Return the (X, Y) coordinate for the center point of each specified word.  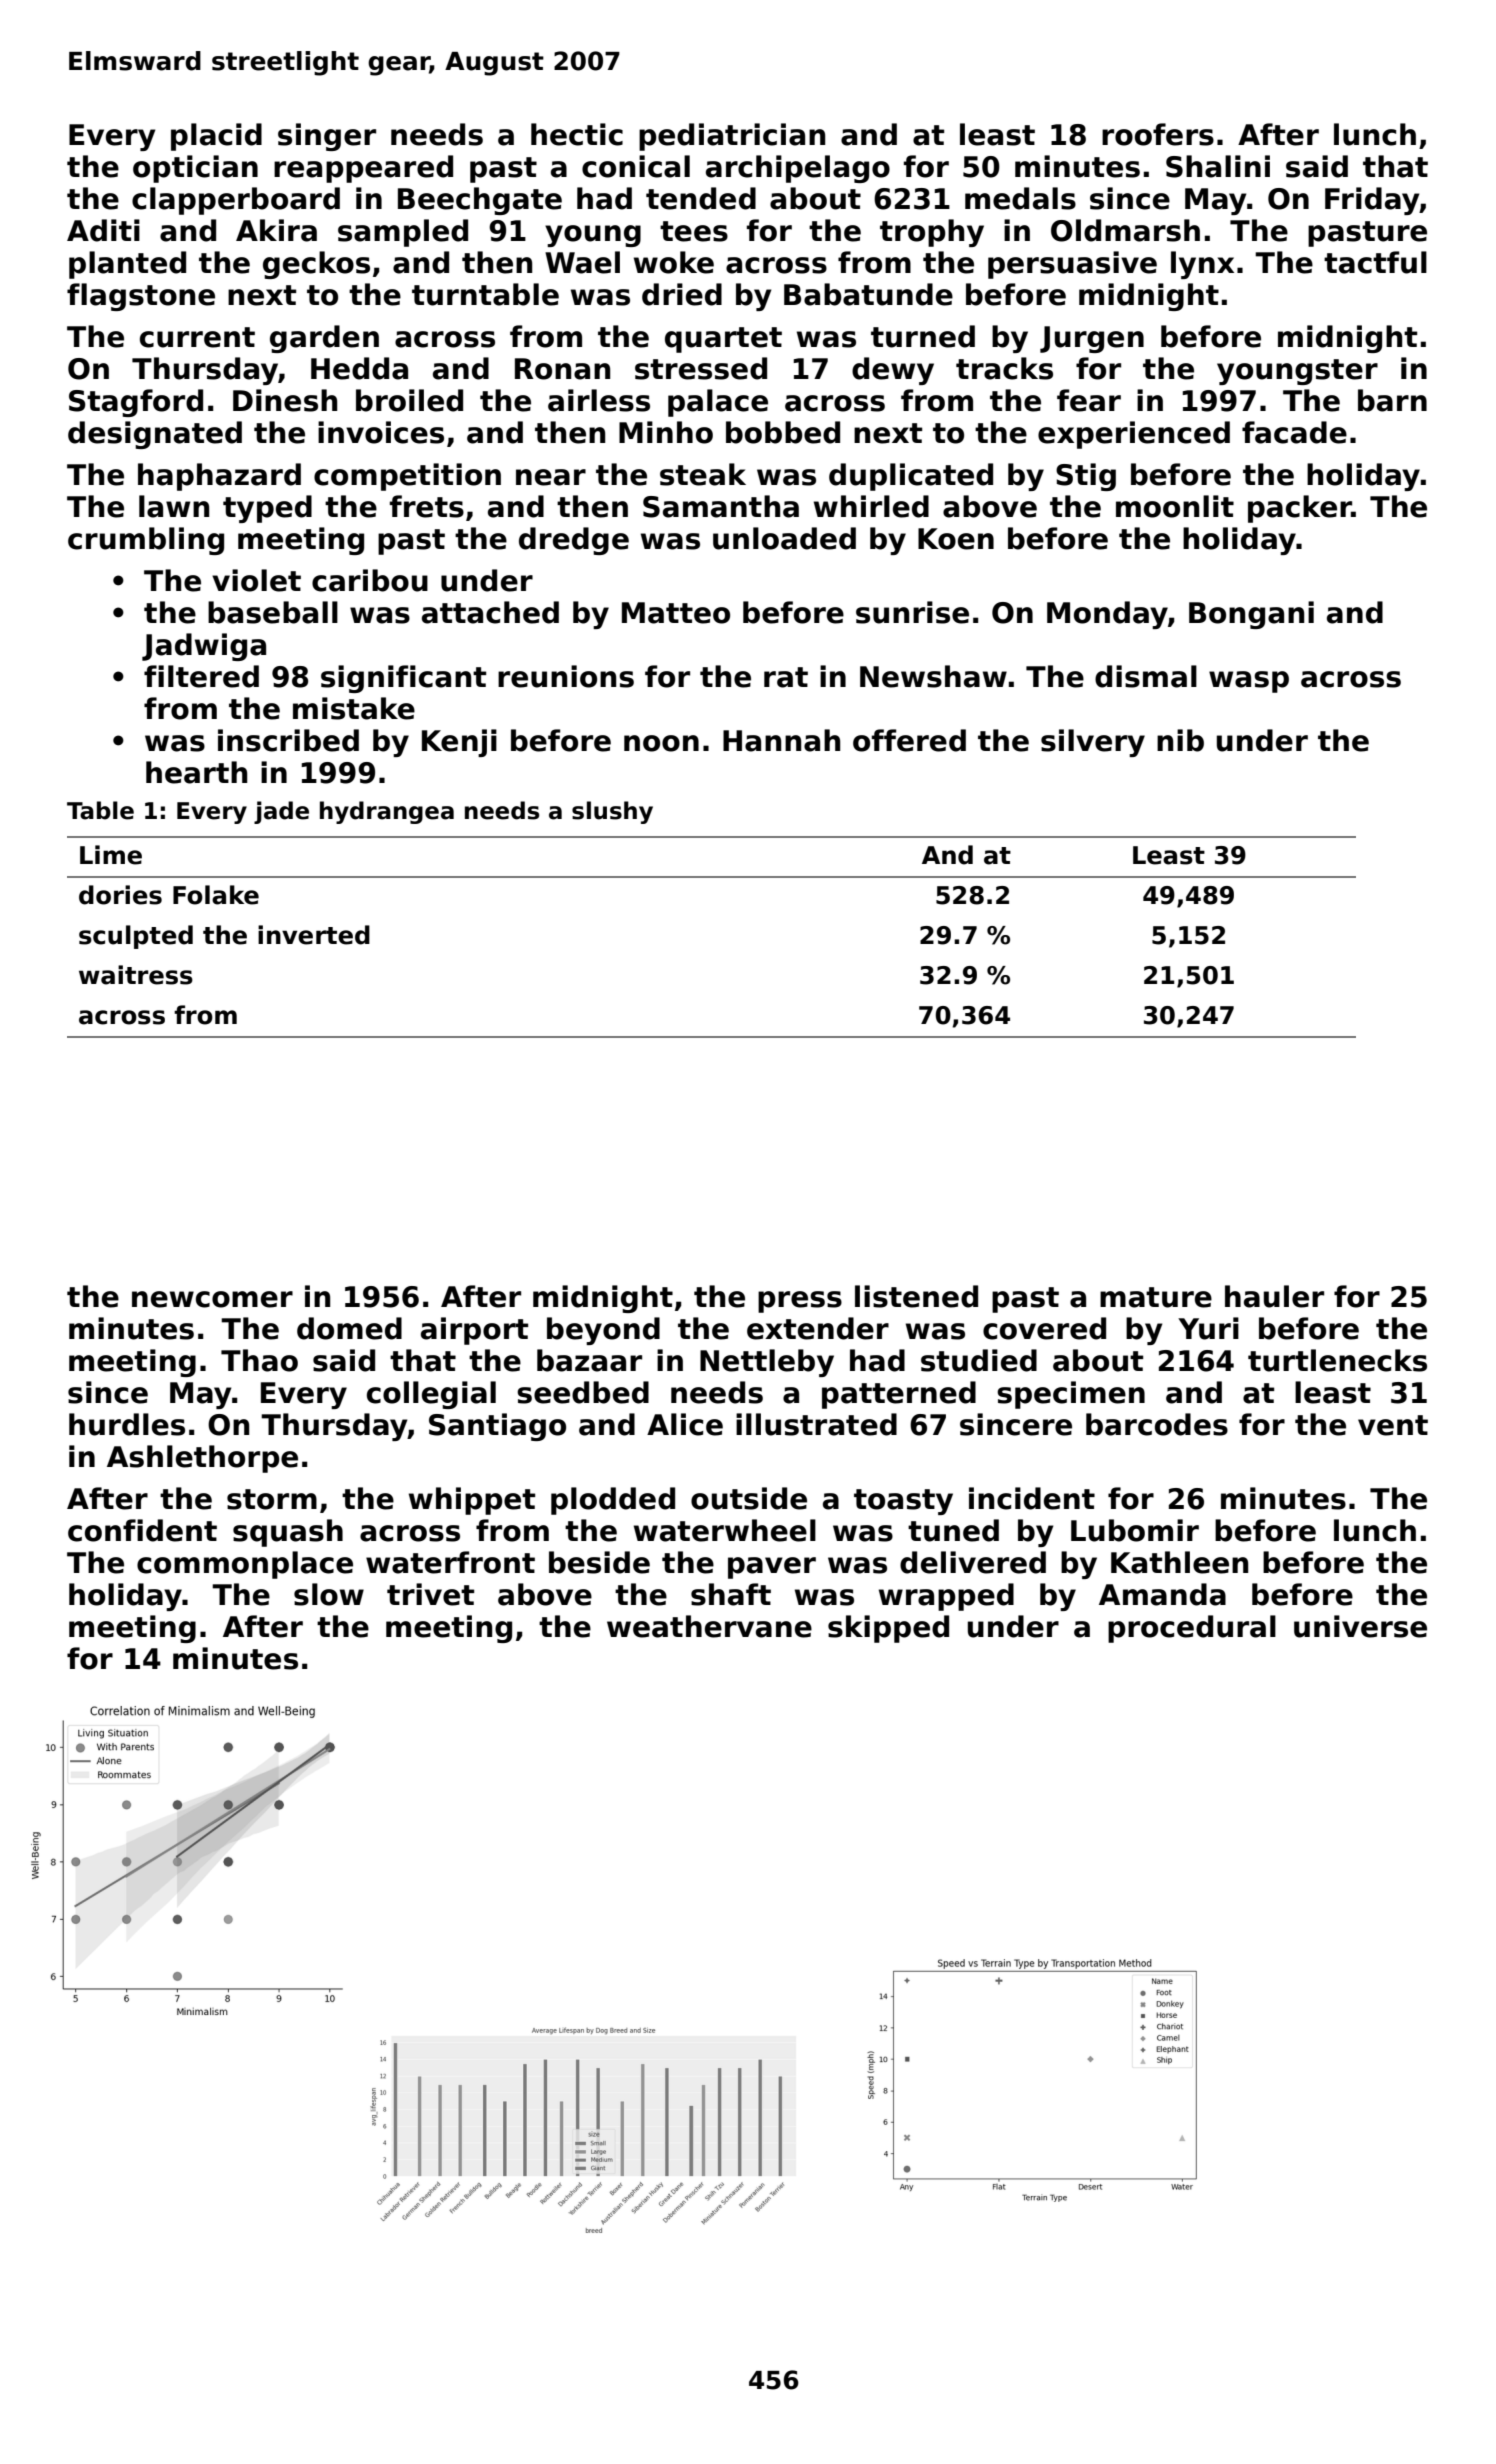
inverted (314, 935)
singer (327, 137)
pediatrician (732, 137)
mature (1156, 1297)
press (800, 1302)
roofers (1158, 134)
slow (329, 1594)
